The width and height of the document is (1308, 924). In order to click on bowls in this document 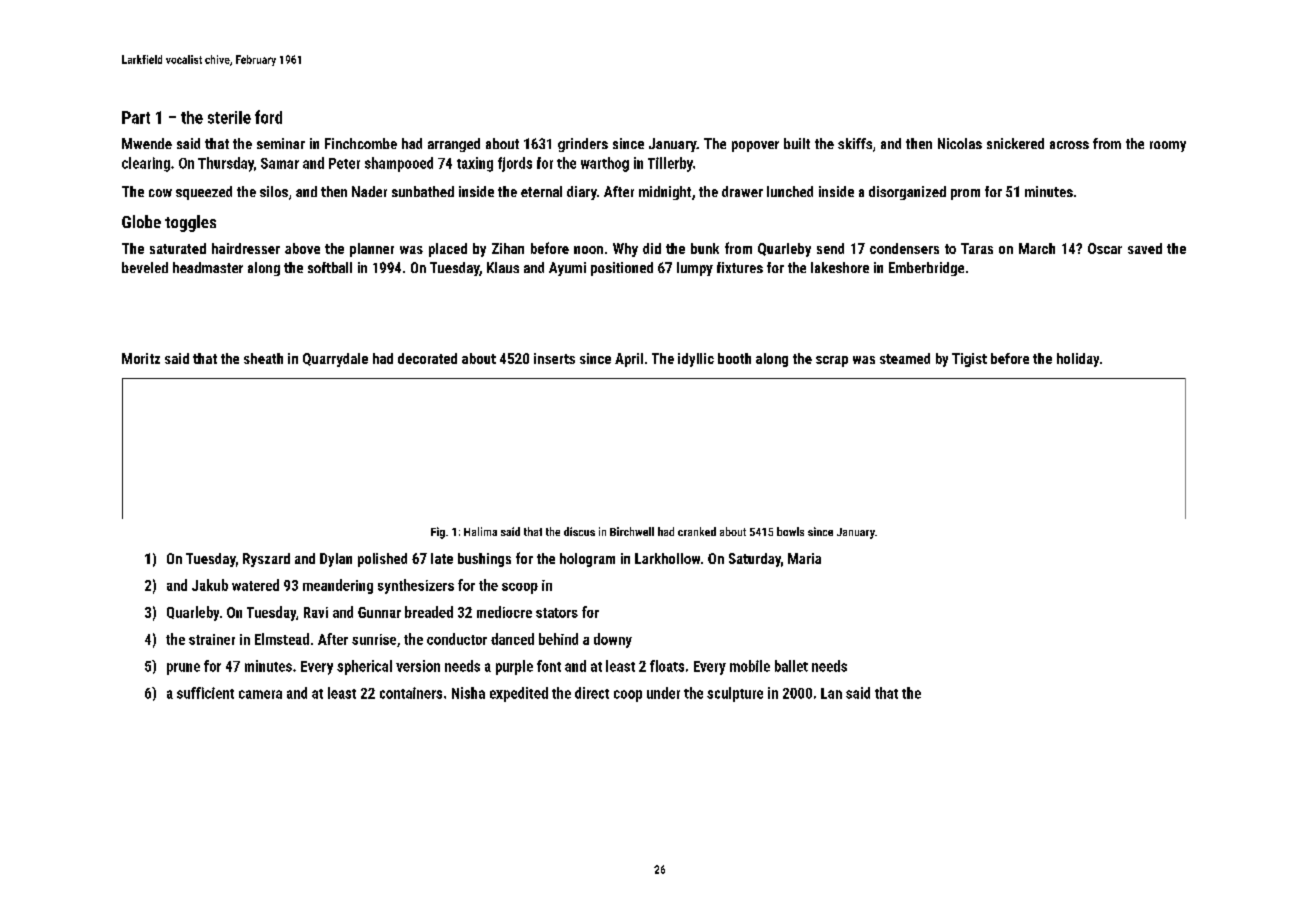, I will do `click(790, 531)`.
